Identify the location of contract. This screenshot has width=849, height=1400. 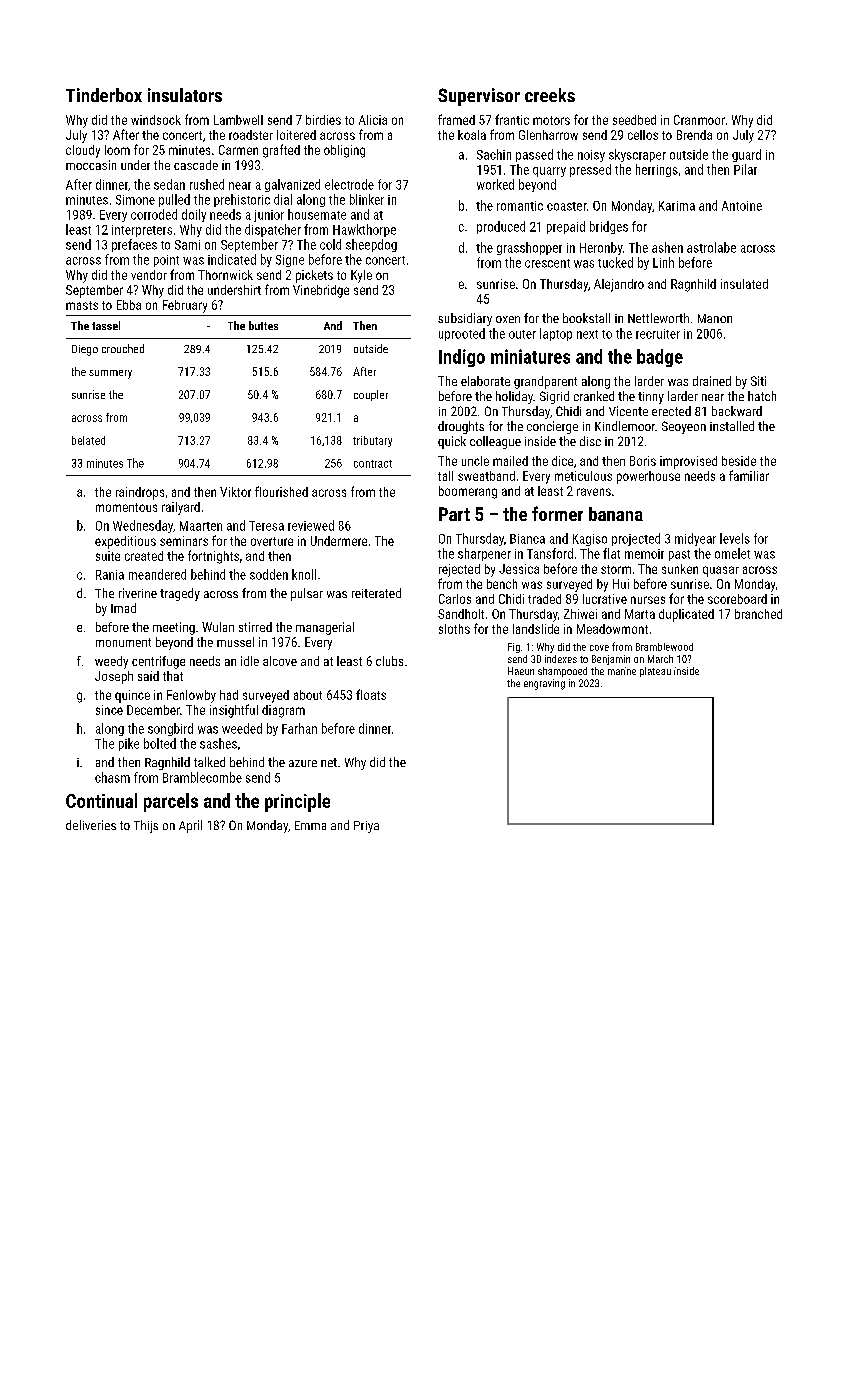
(373, 464).
